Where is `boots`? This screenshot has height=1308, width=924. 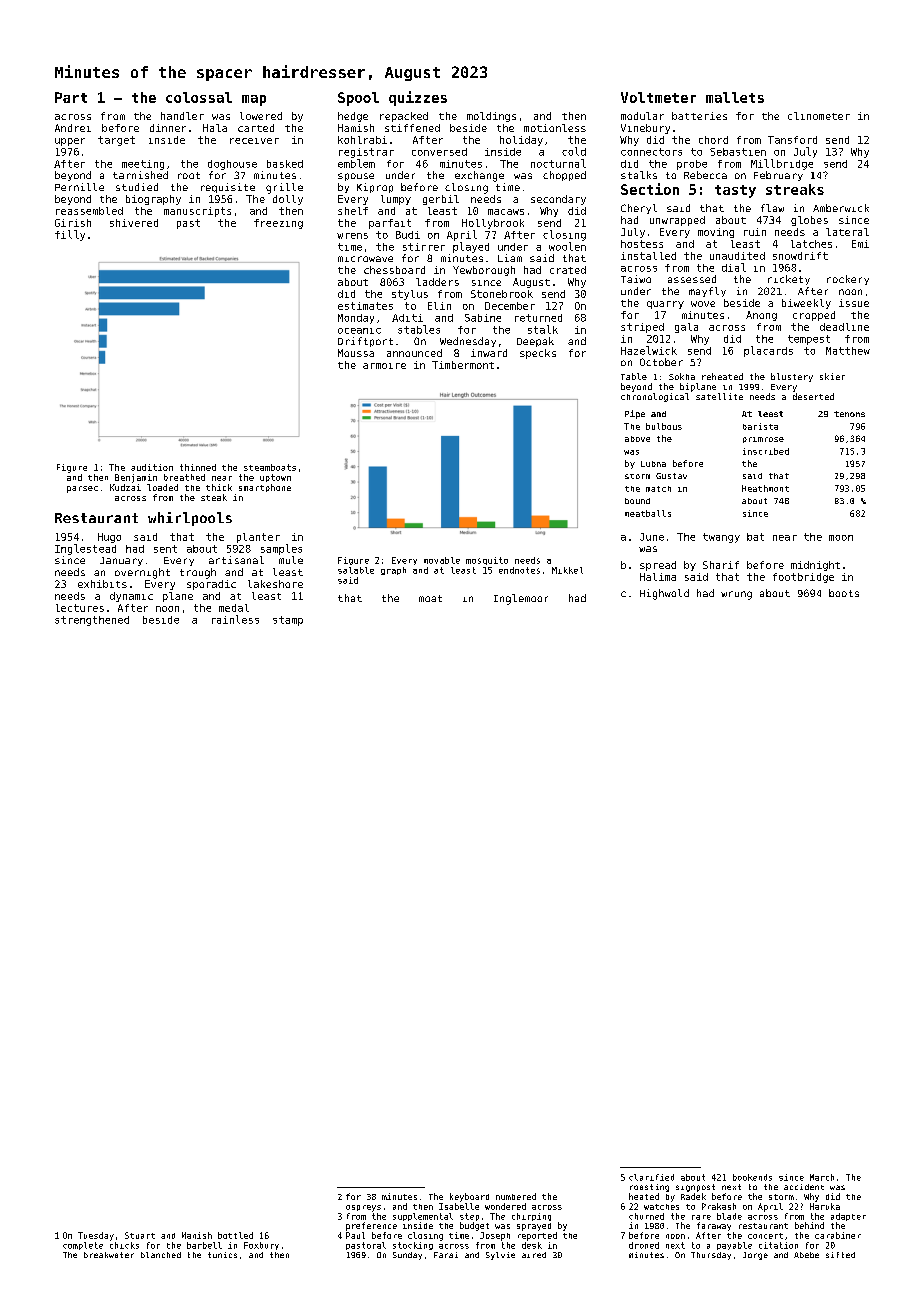 boots is located at coordinates (844, 593).
